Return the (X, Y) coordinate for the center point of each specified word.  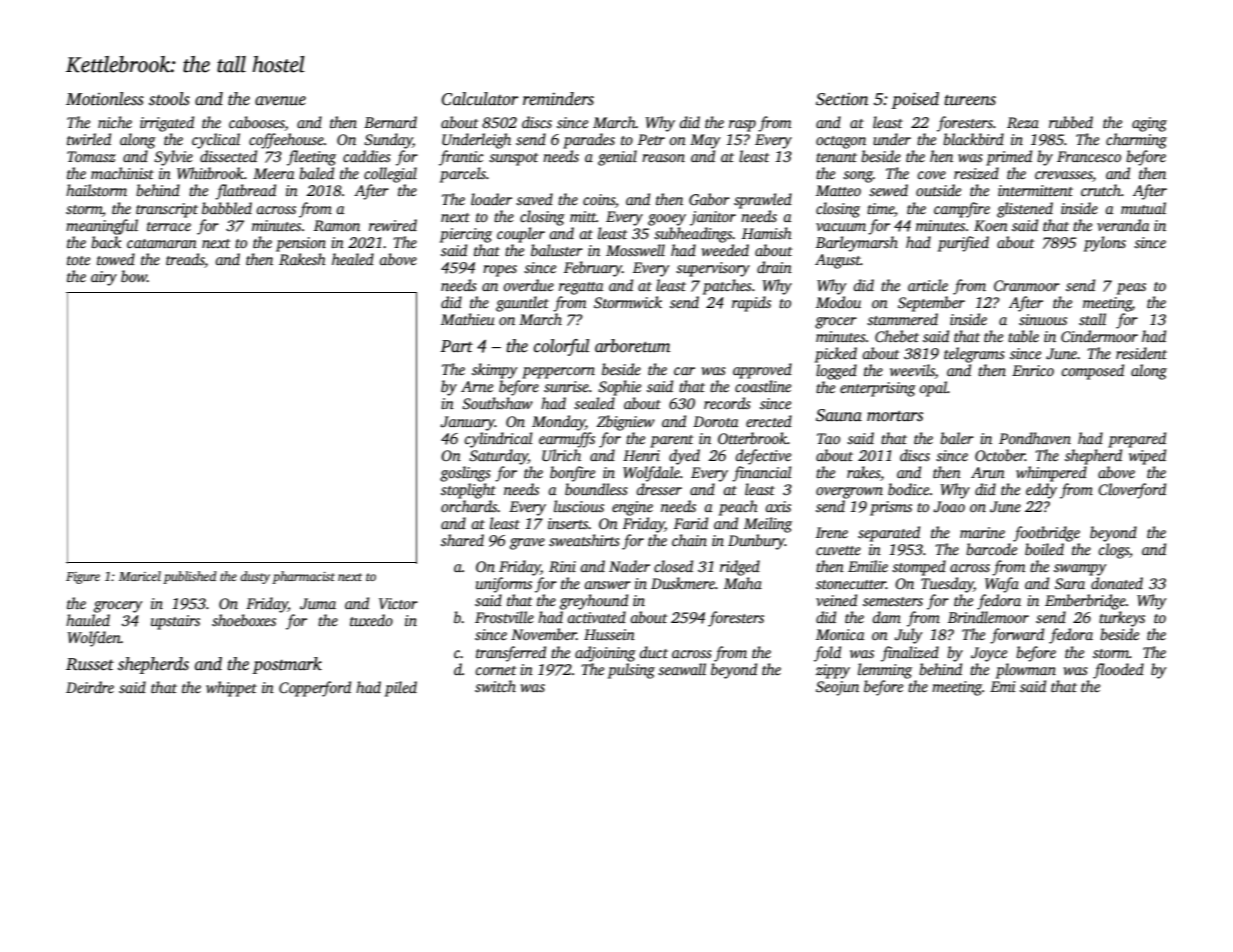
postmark (287, 665)
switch (495, 686)
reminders (558, 99)
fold (827, 654)
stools (169, 99)
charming (1136, 141)
